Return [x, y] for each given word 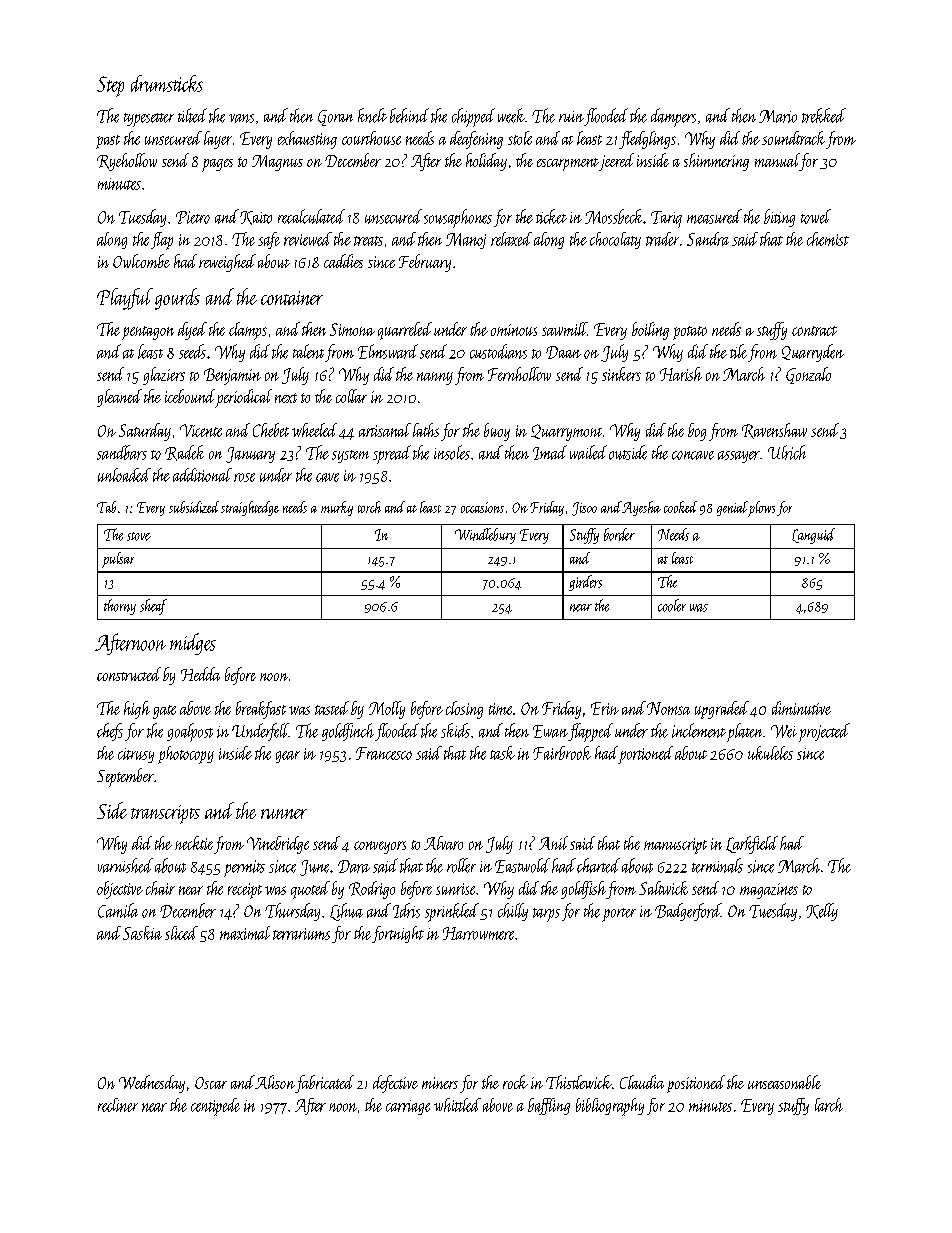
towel [816, 216]
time [500, 709]
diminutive [801, 708]
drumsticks [167, 83]
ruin [571, 116]
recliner [118, 1105]
